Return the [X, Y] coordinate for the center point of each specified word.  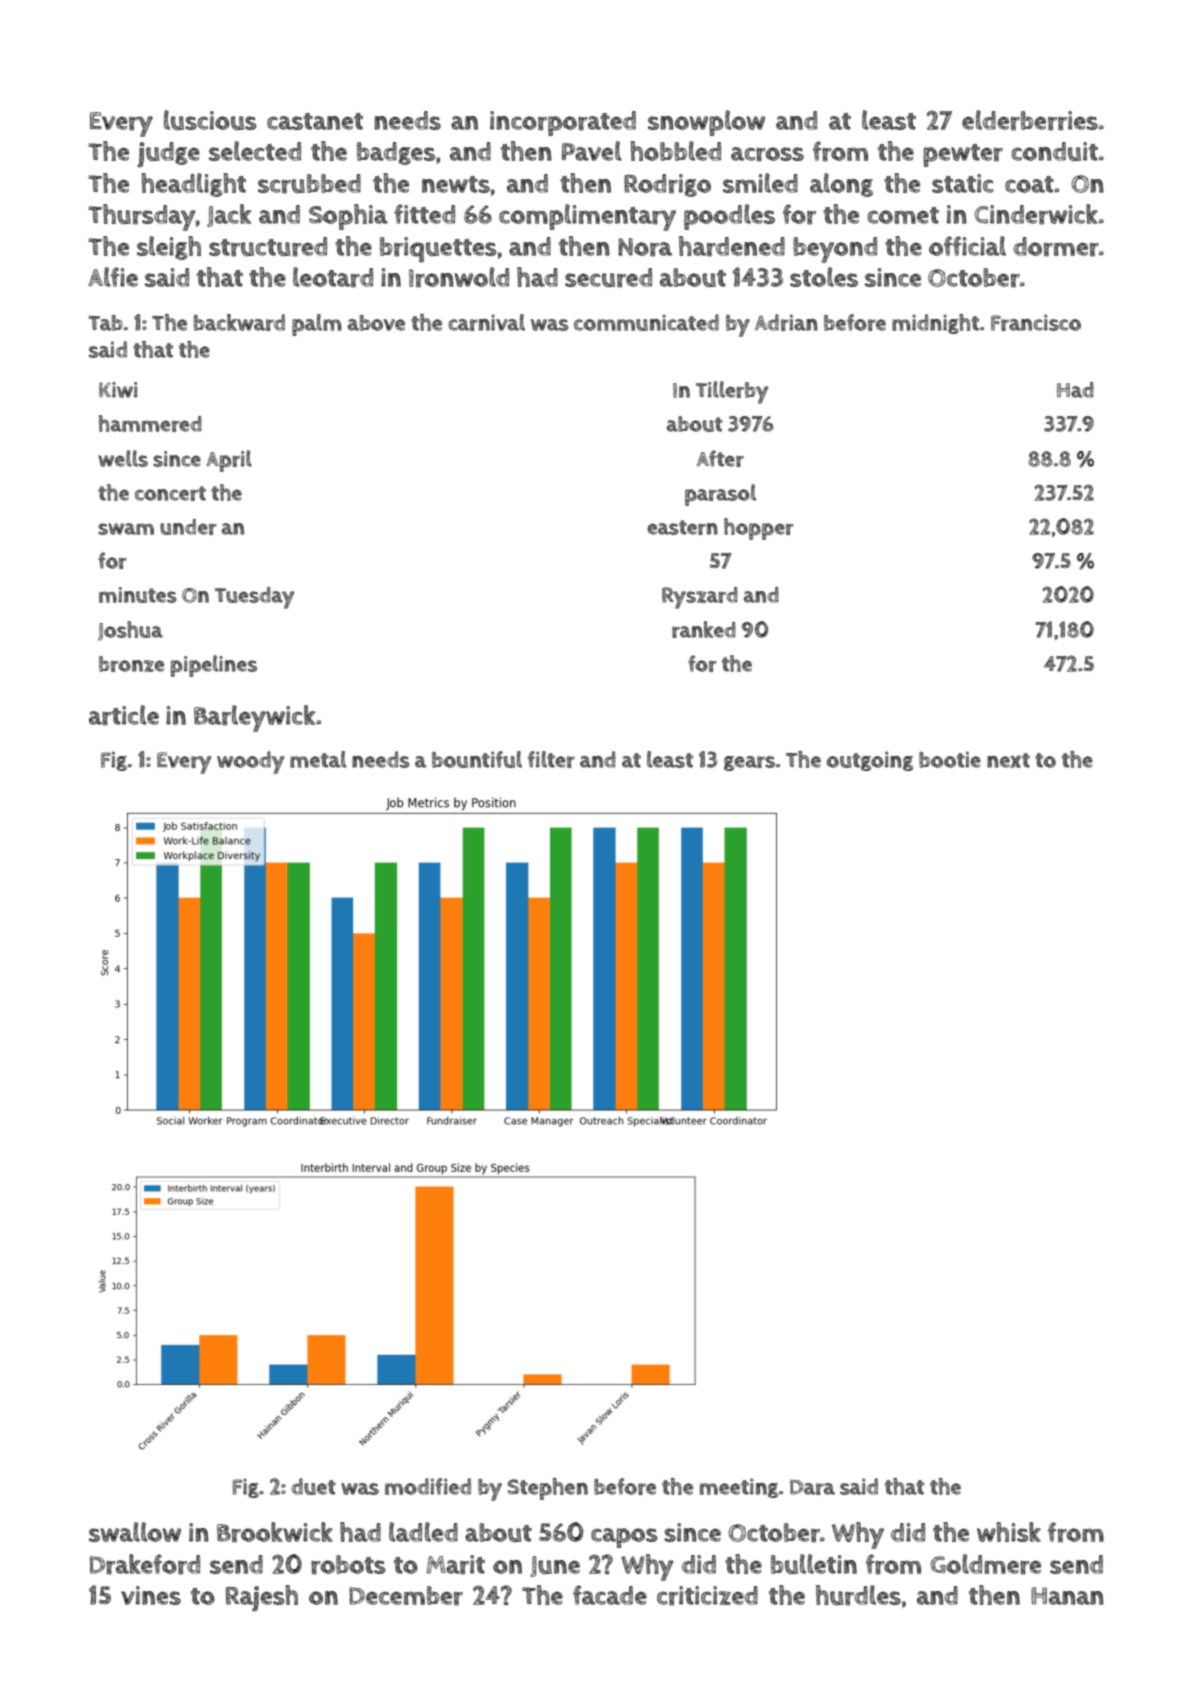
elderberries [1030, 120]
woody [250, 762]
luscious [210, 120]
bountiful [477, 759]
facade [610, 1595]
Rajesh [262, 1598]
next [1008, 760]
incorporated [563, 123]
